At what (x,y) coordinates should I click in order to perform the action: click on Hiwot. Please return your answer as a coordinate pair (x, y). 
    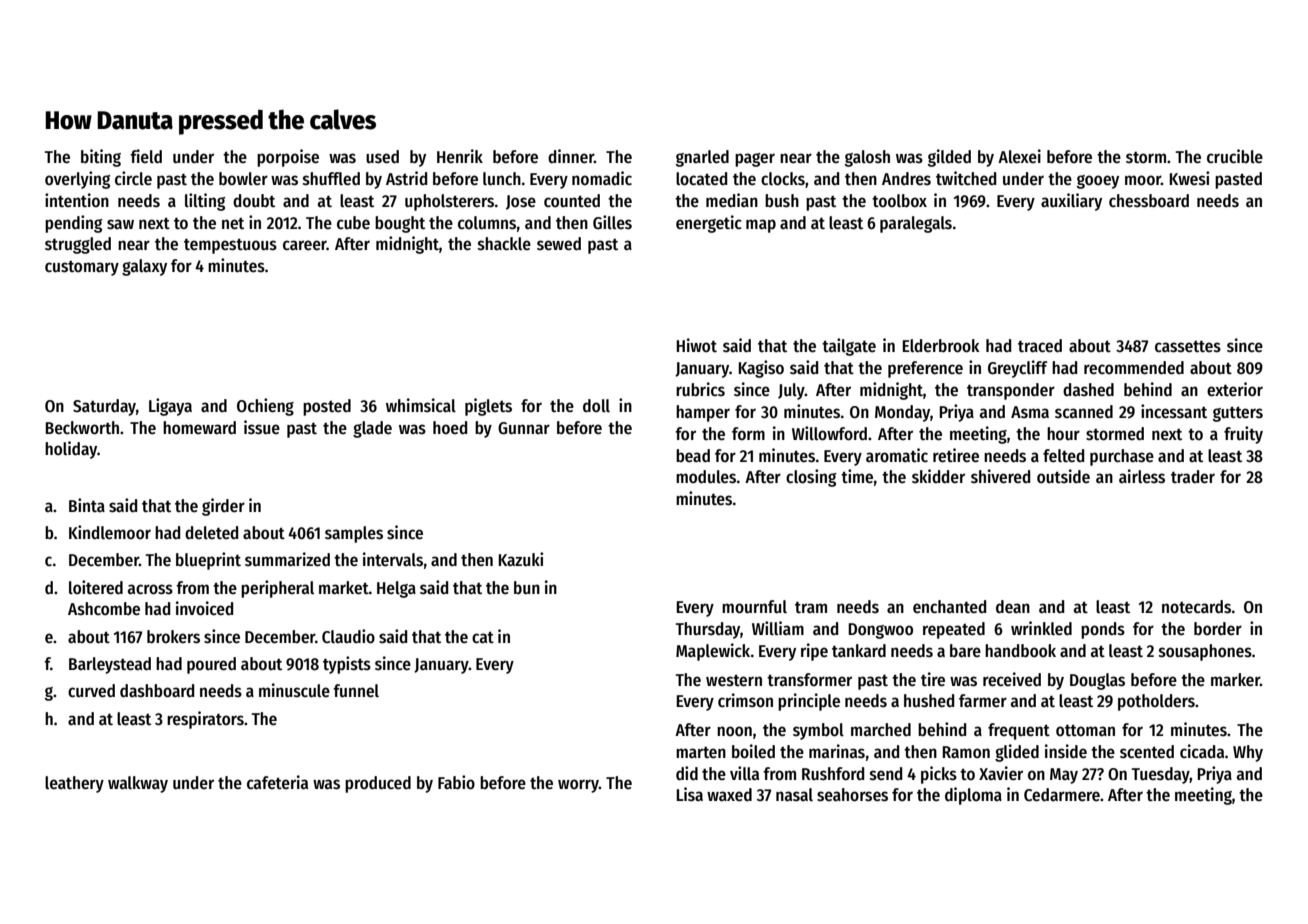
    Looking at the image, I should click on (697, 345).
